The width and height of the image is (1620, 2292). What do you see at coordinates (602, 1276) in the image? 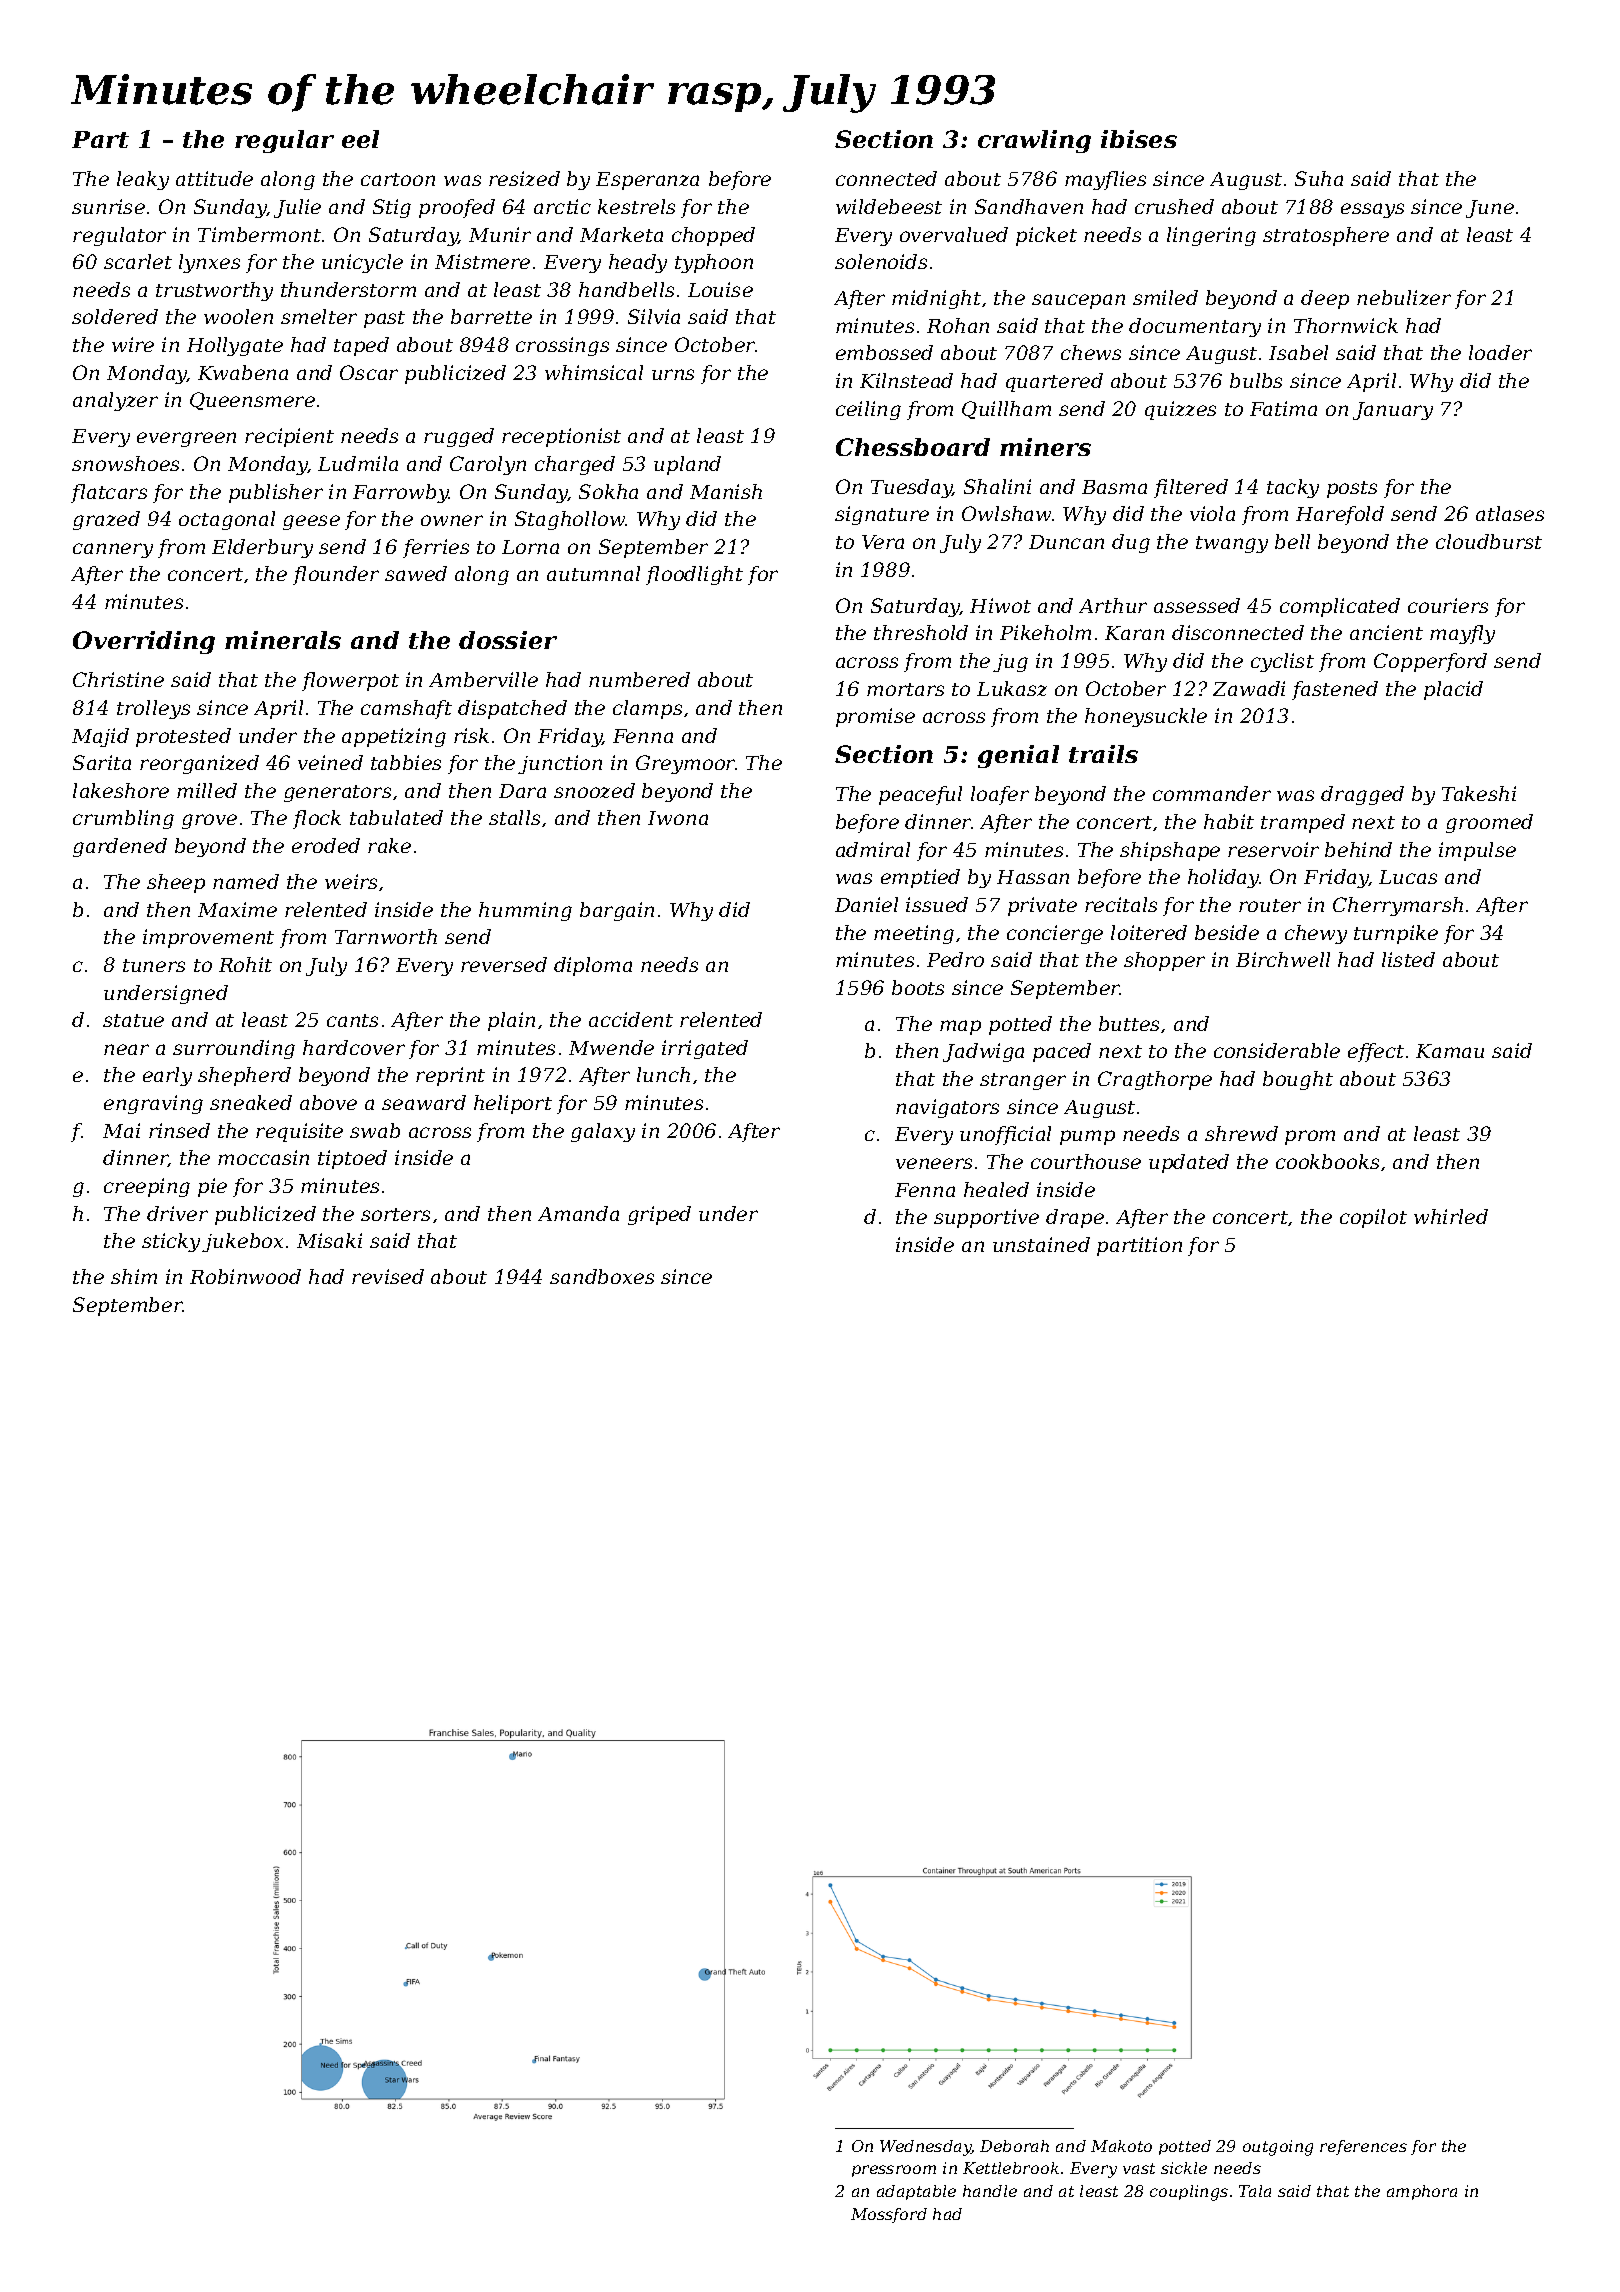
I see `sandboxes` at bounding box center [602, 1276].
